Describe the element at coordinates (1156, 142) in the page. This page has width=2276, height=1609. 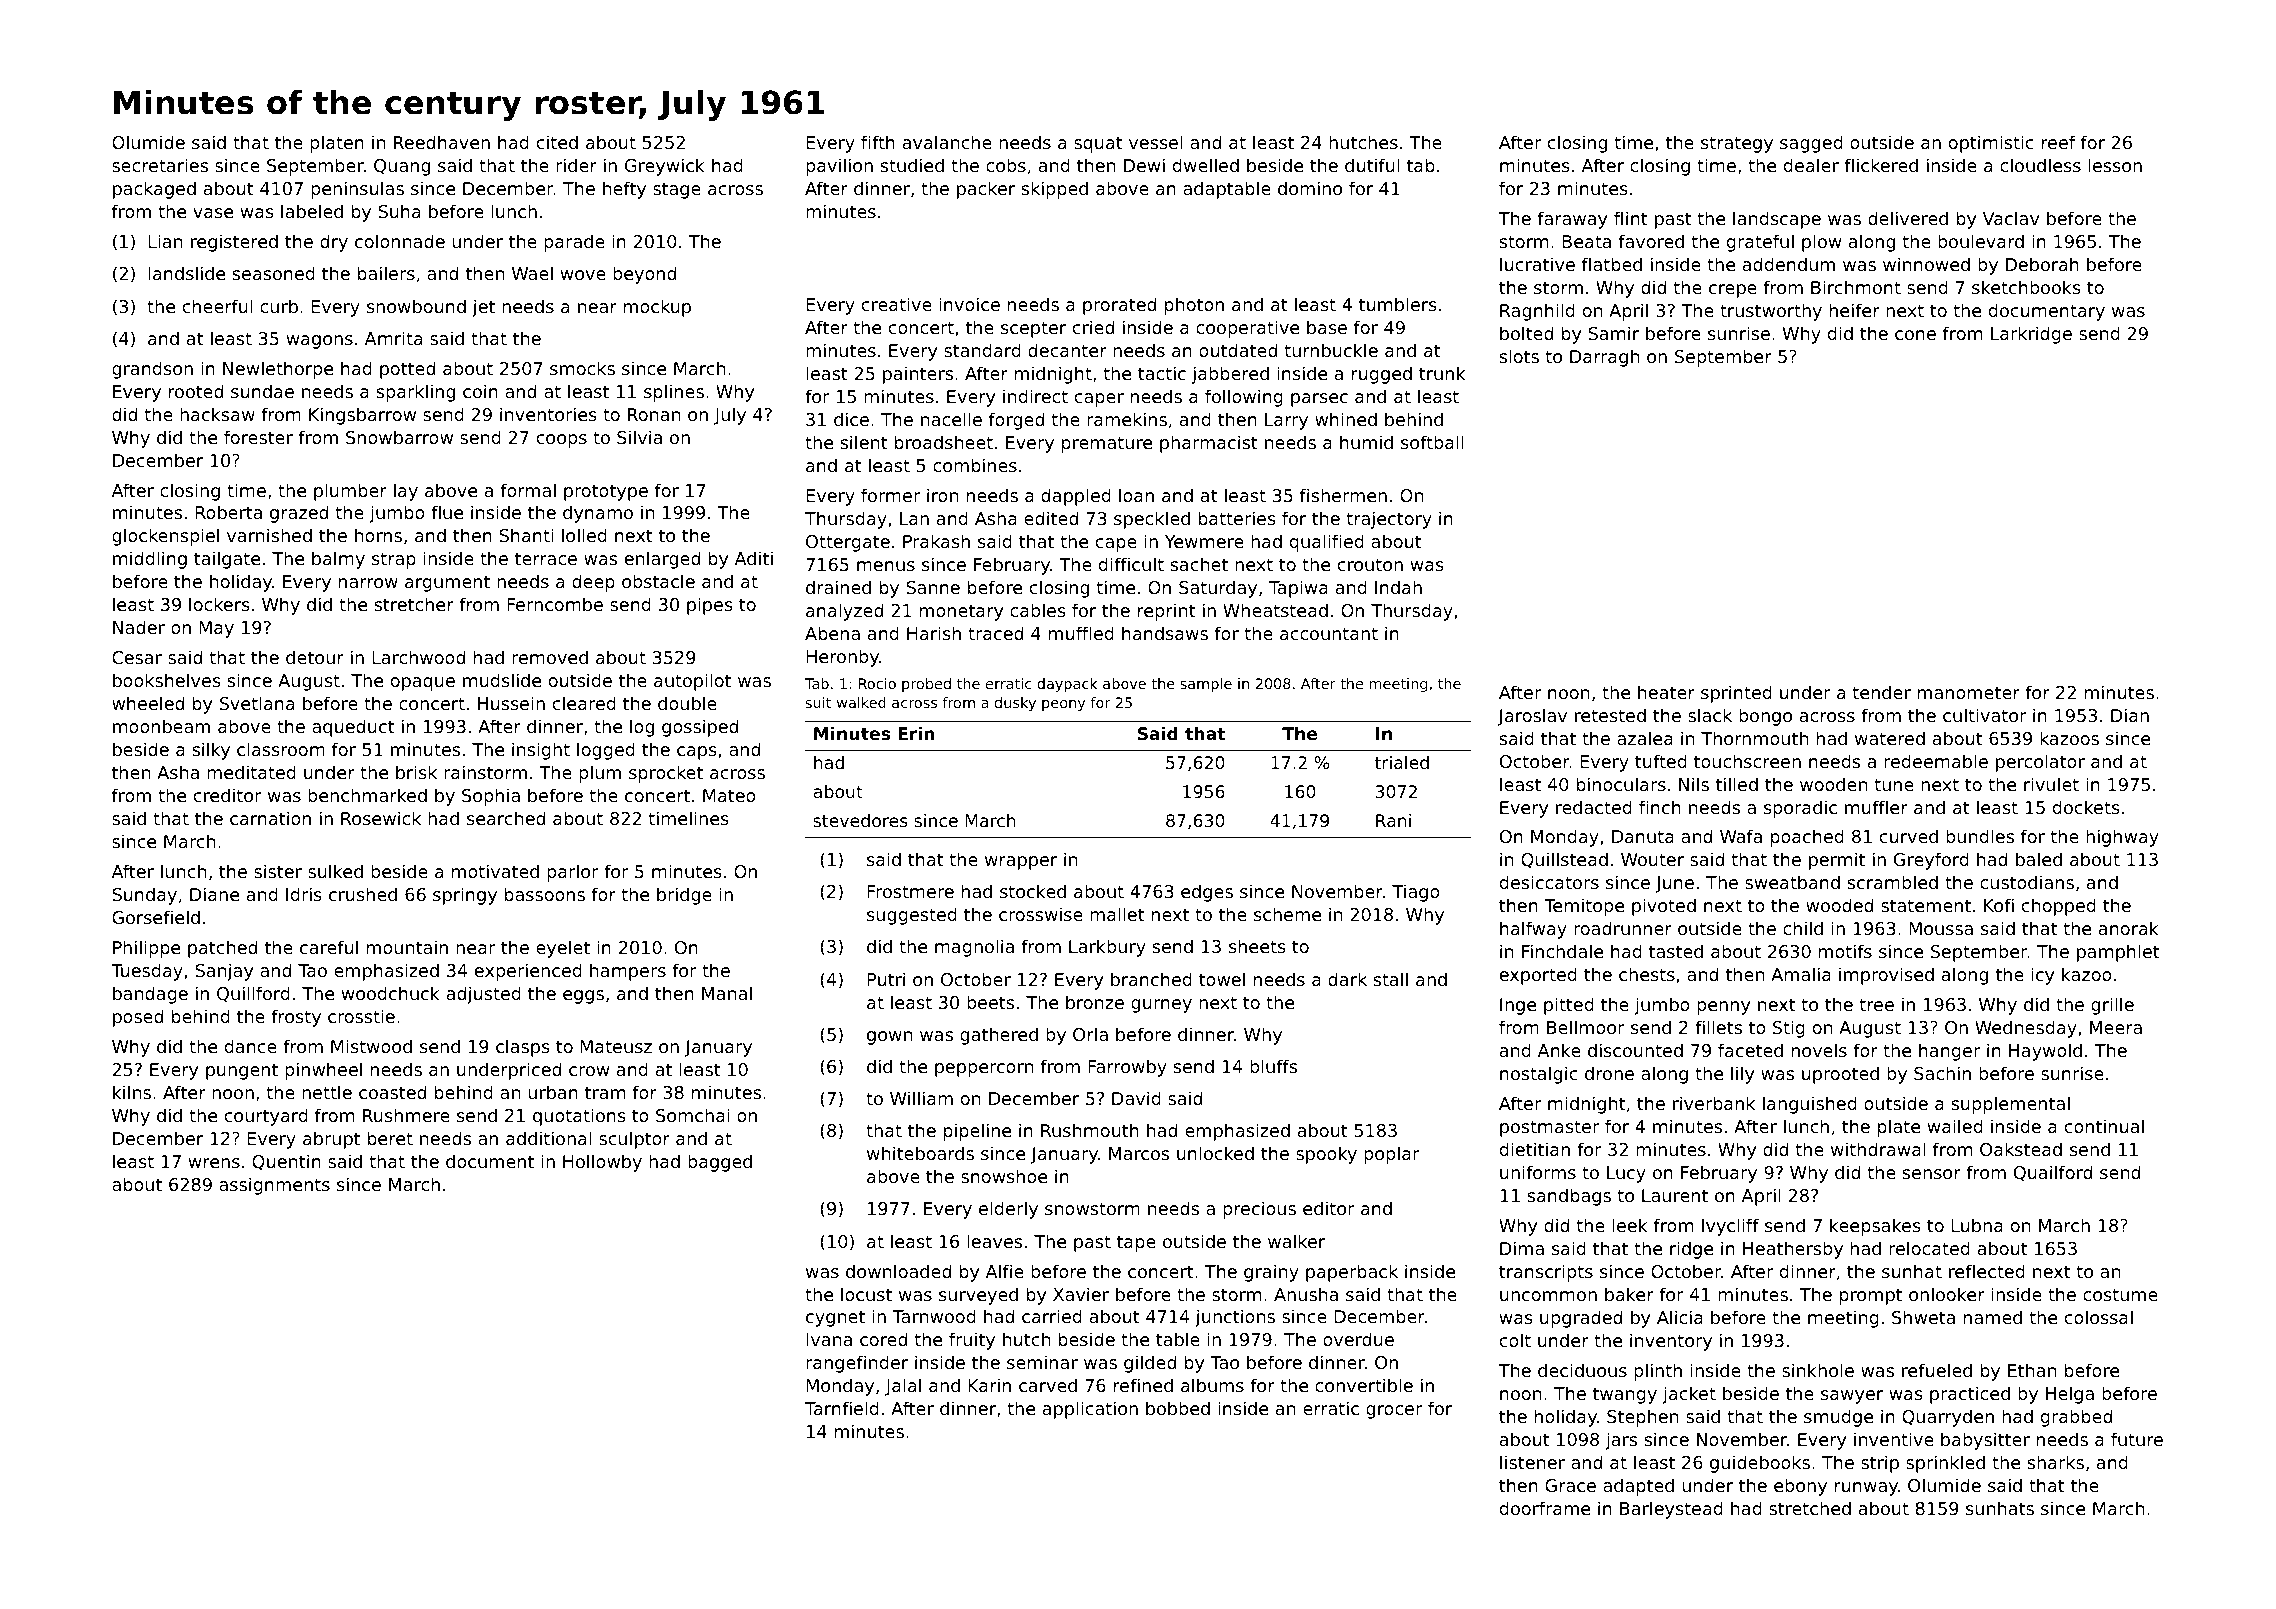
I see `vessel` at that location.
